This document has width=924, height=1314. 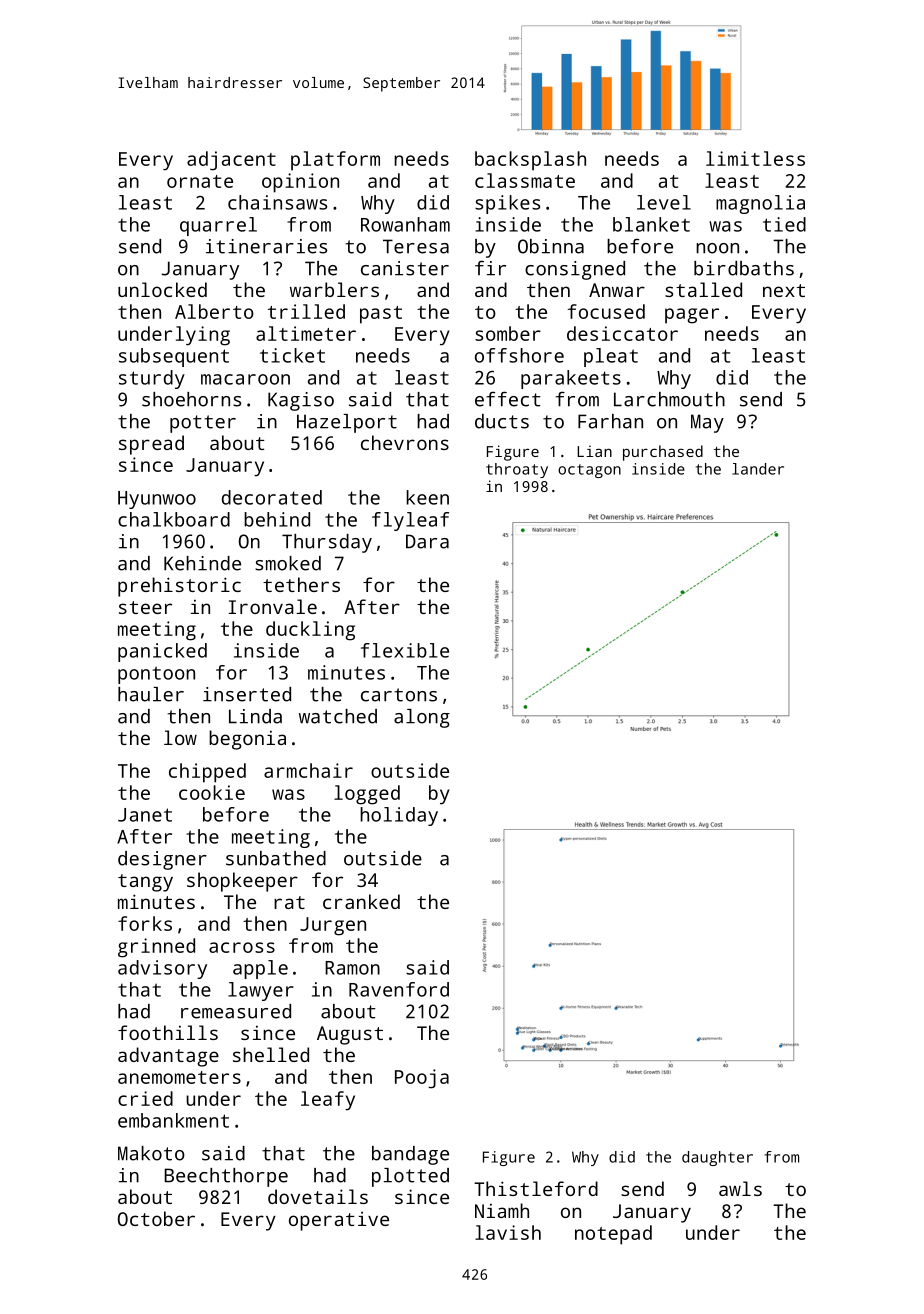 What do you see at coordinates (162, 969) in the document?
I see `advisory` at bounding box center [162, 969].
